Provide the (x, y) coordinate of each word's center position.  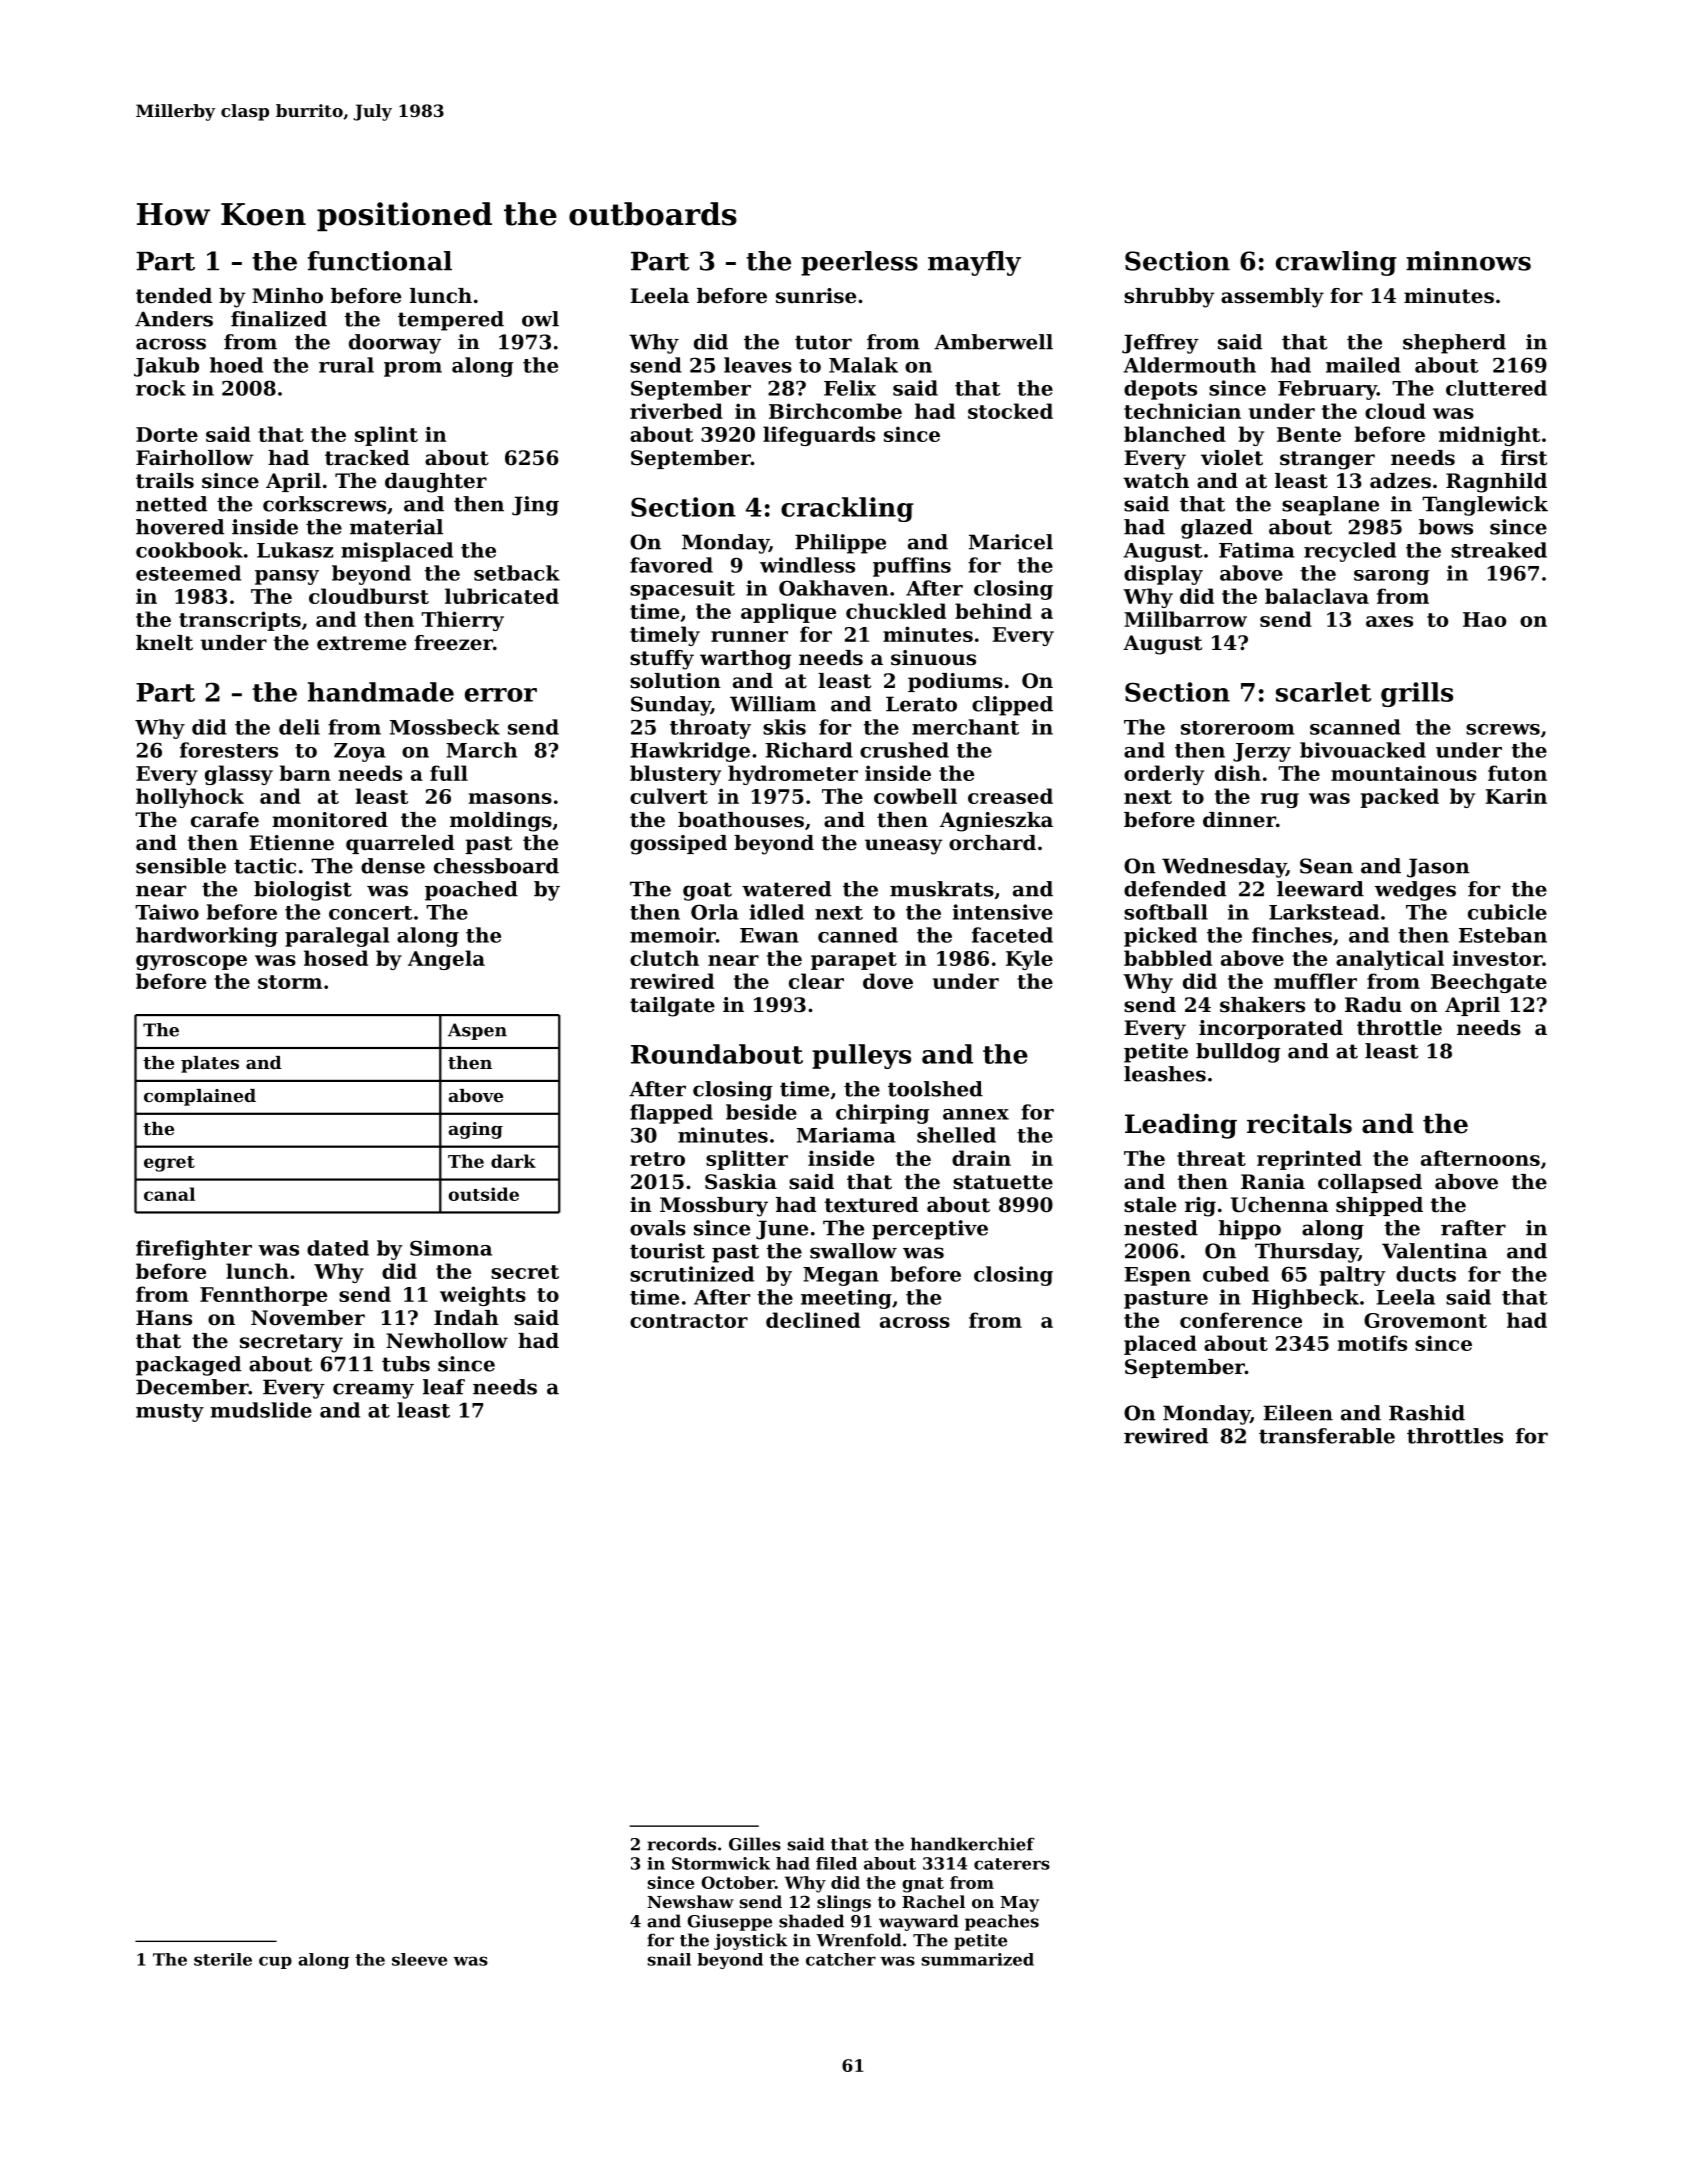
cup (275, 1962)
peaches (1002, 1922)
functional (380, 261)
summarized (978, 1959)
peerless (859, 263)
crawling (1336, 263)
